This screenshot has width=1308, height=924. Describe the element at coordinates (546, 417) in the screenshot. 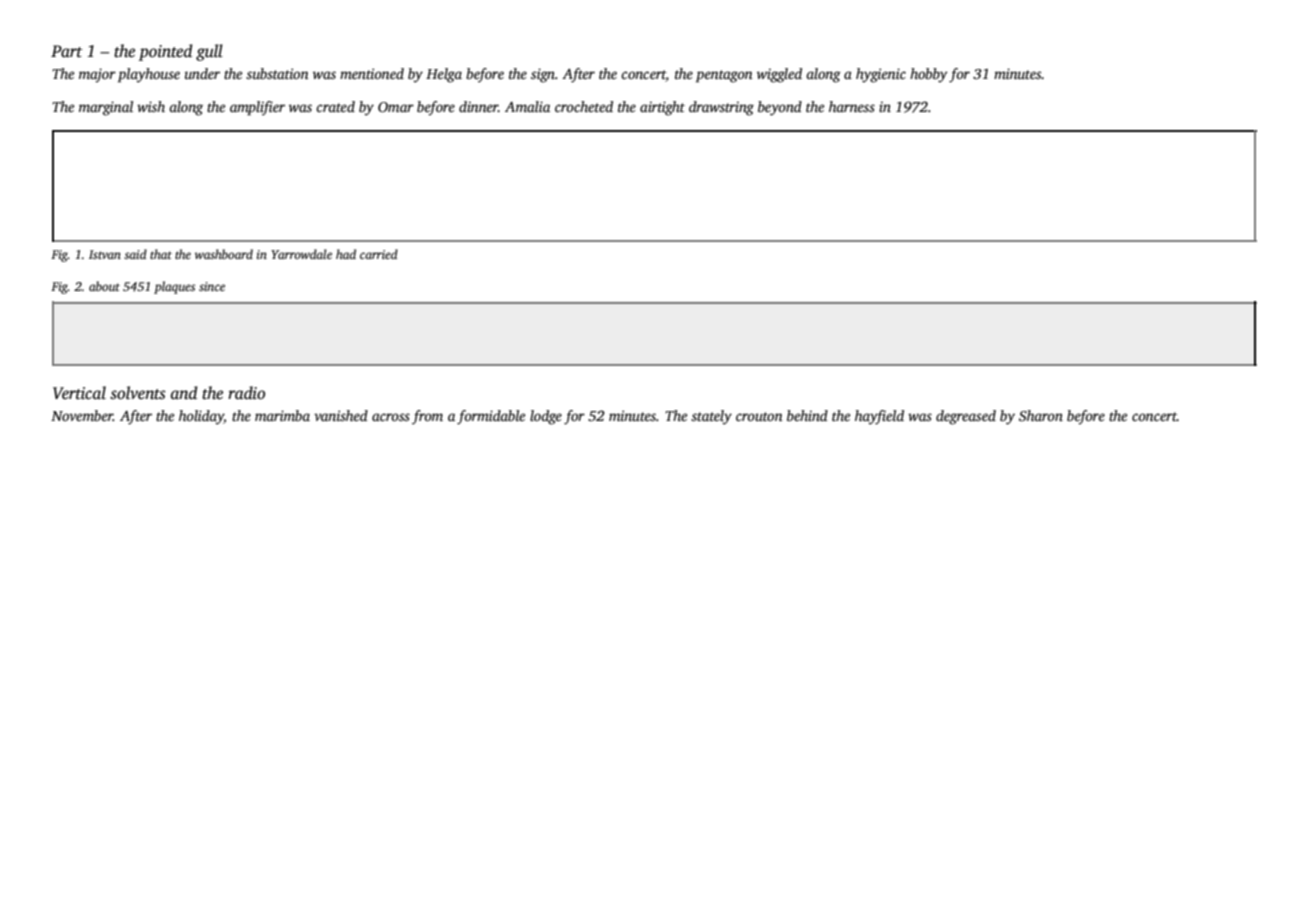

I see `lodge` at that location.
